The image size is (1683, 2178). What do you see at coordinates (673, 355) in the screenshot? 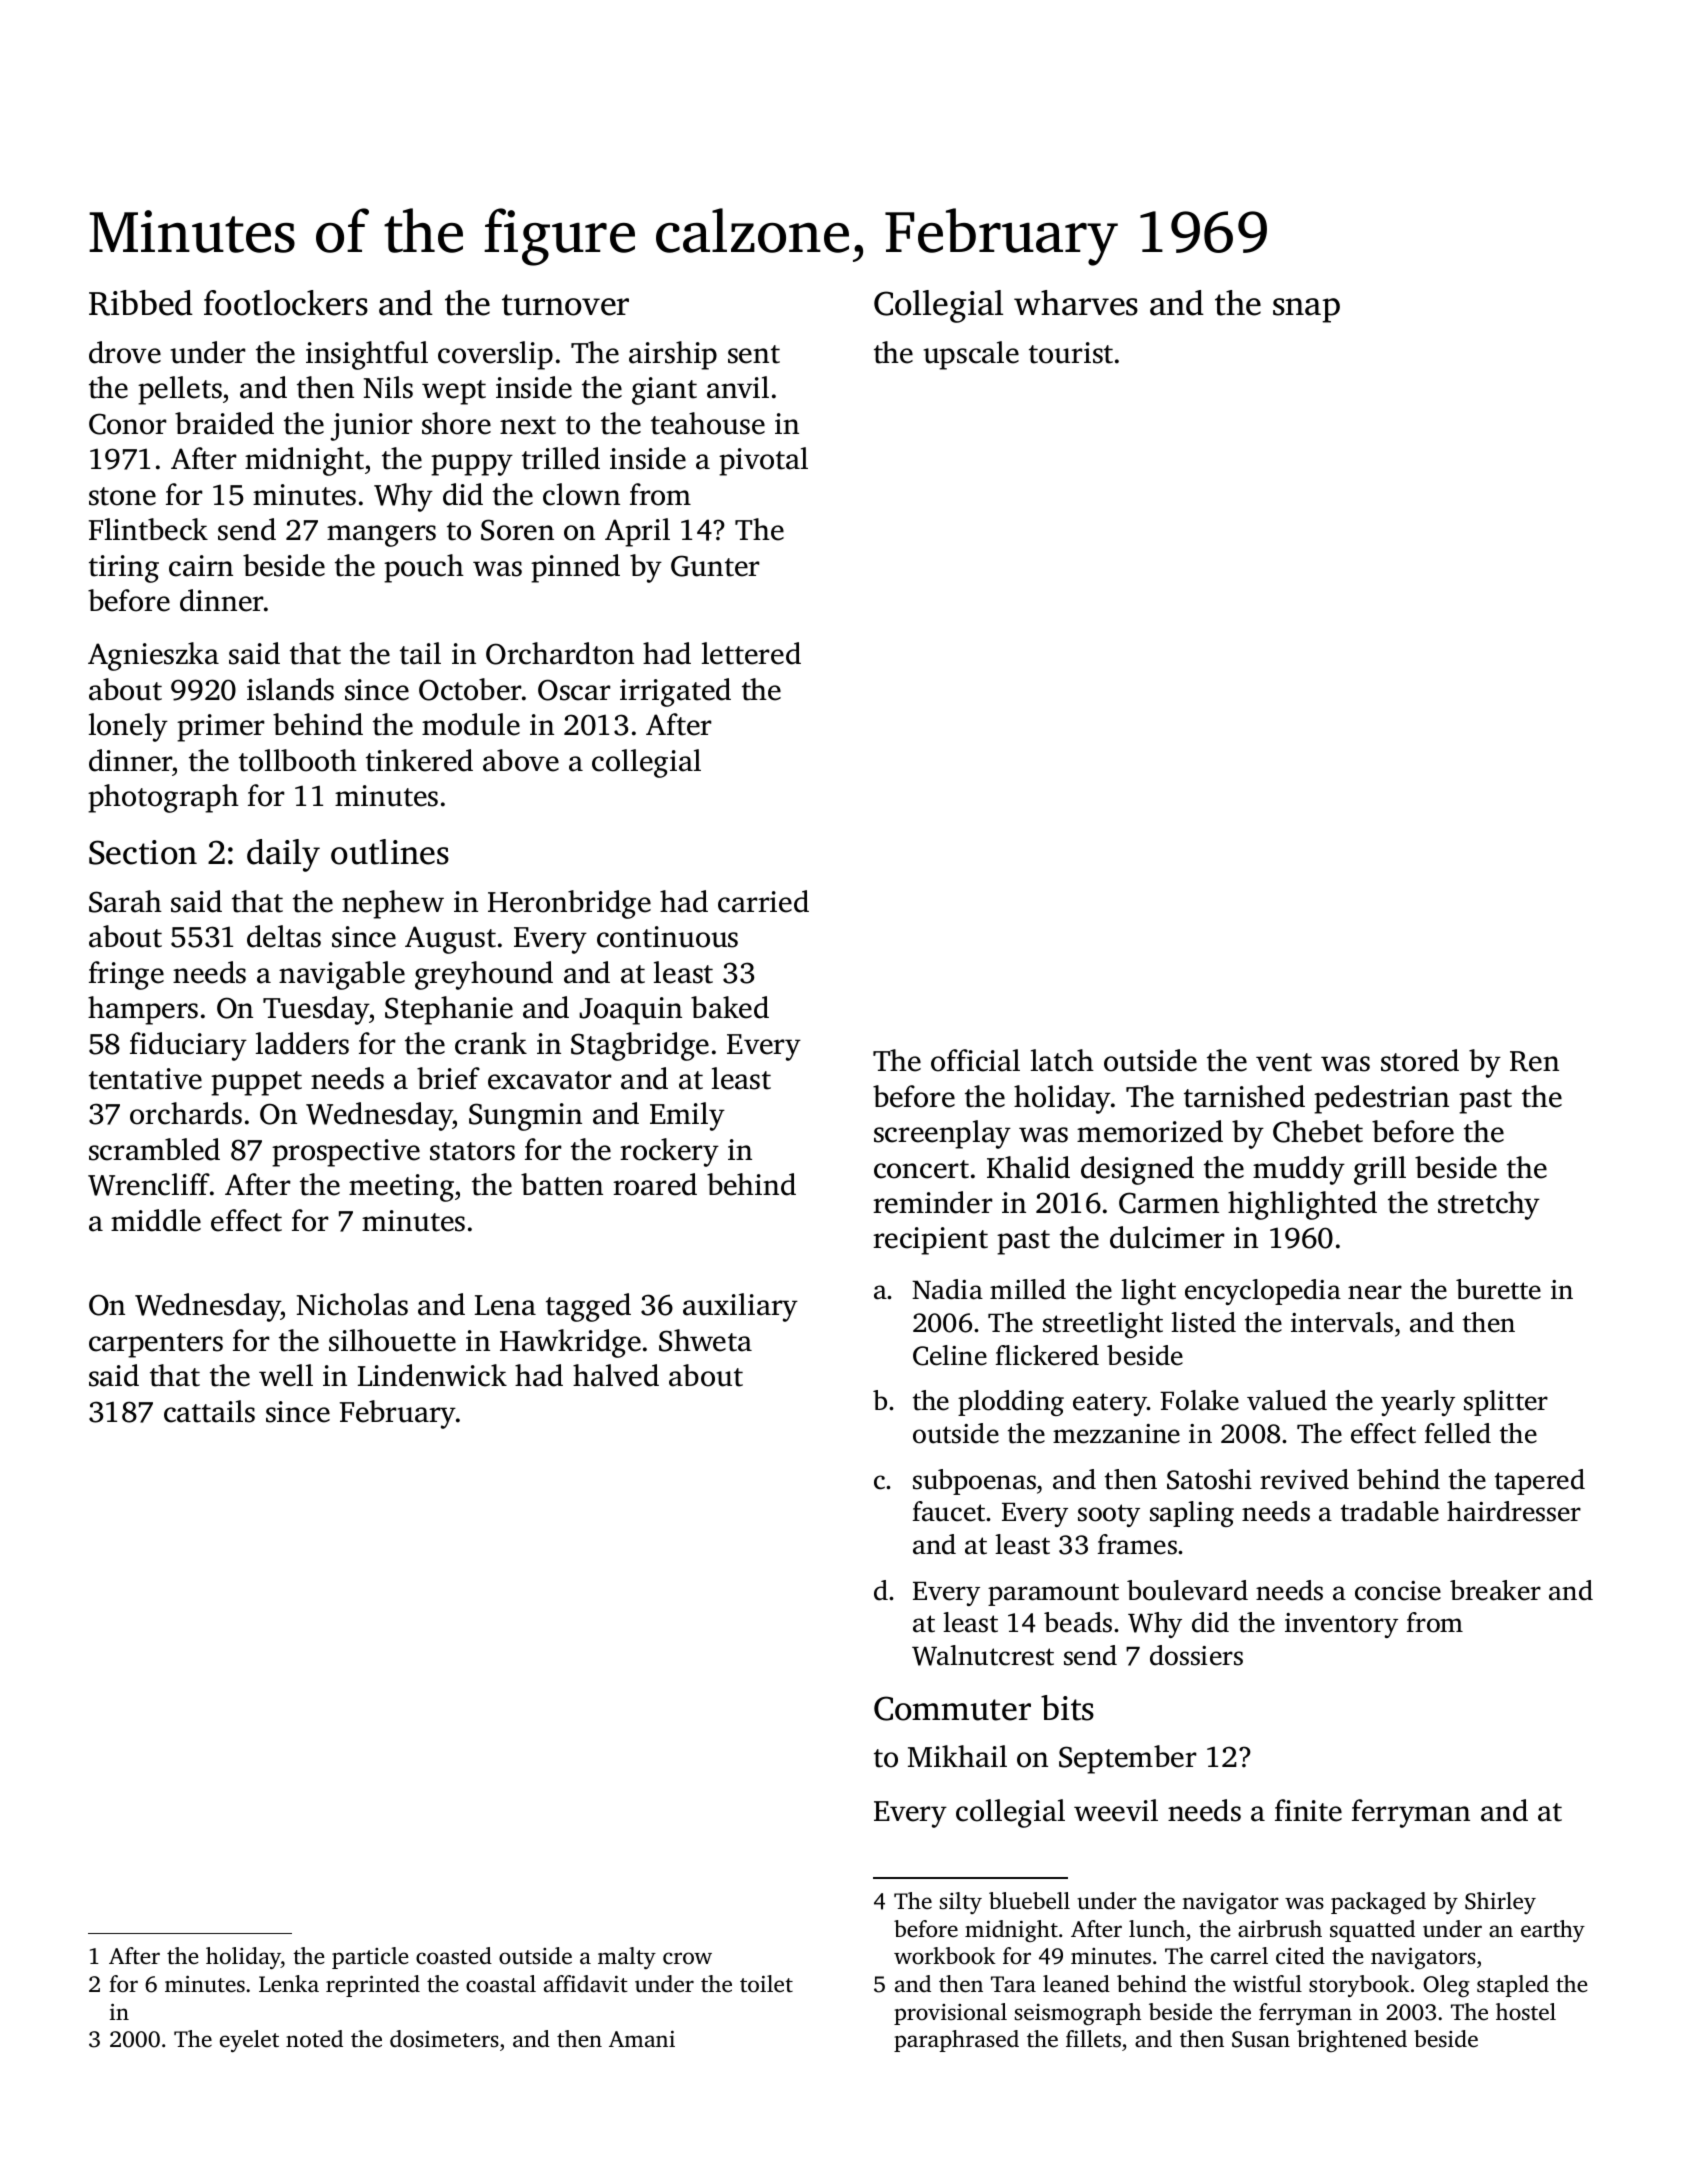
I see `airship` at bounding box center [673, 355].
